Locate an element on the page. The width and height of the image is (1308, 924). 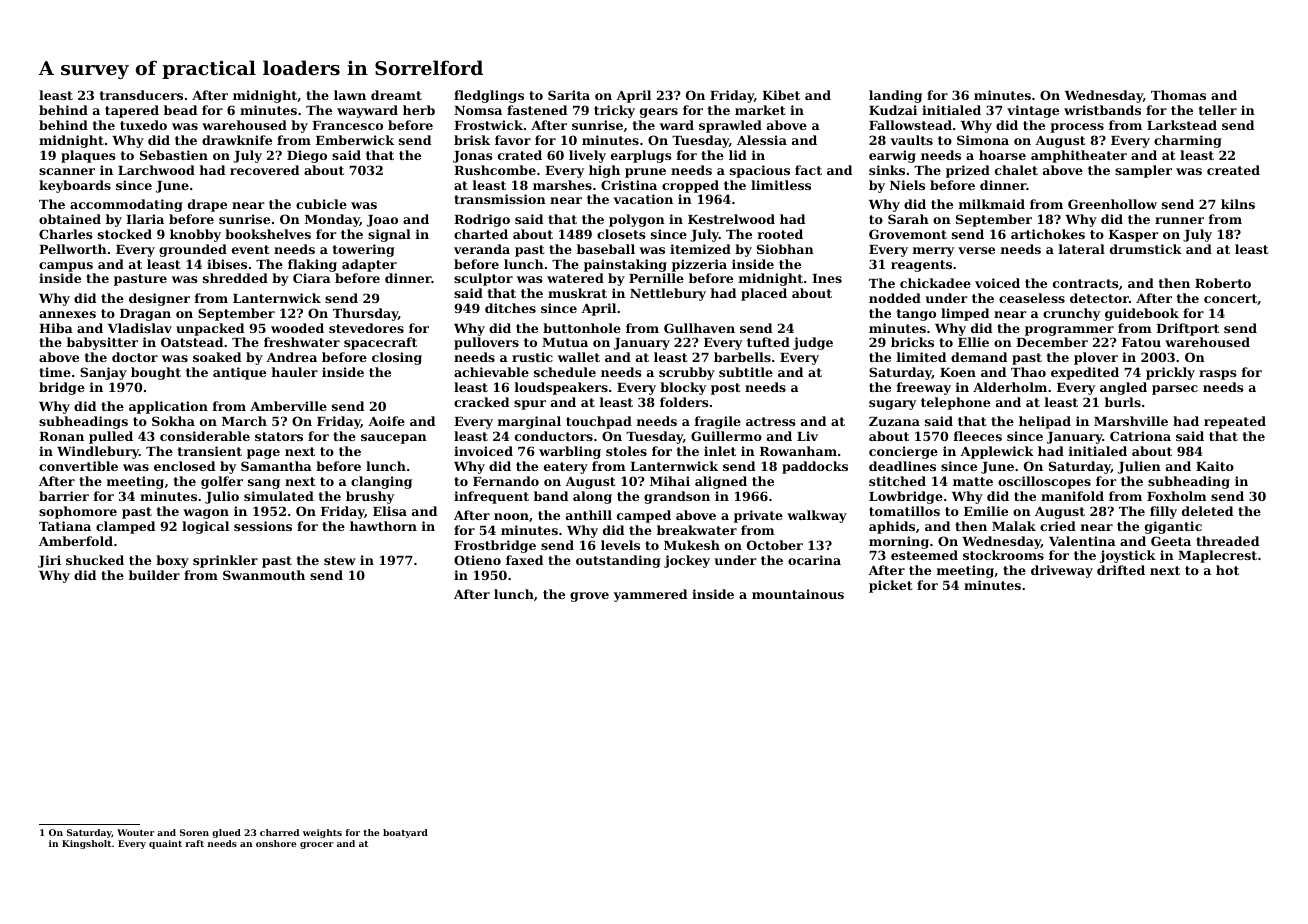
hot is located at coordinates (1227, 570).
